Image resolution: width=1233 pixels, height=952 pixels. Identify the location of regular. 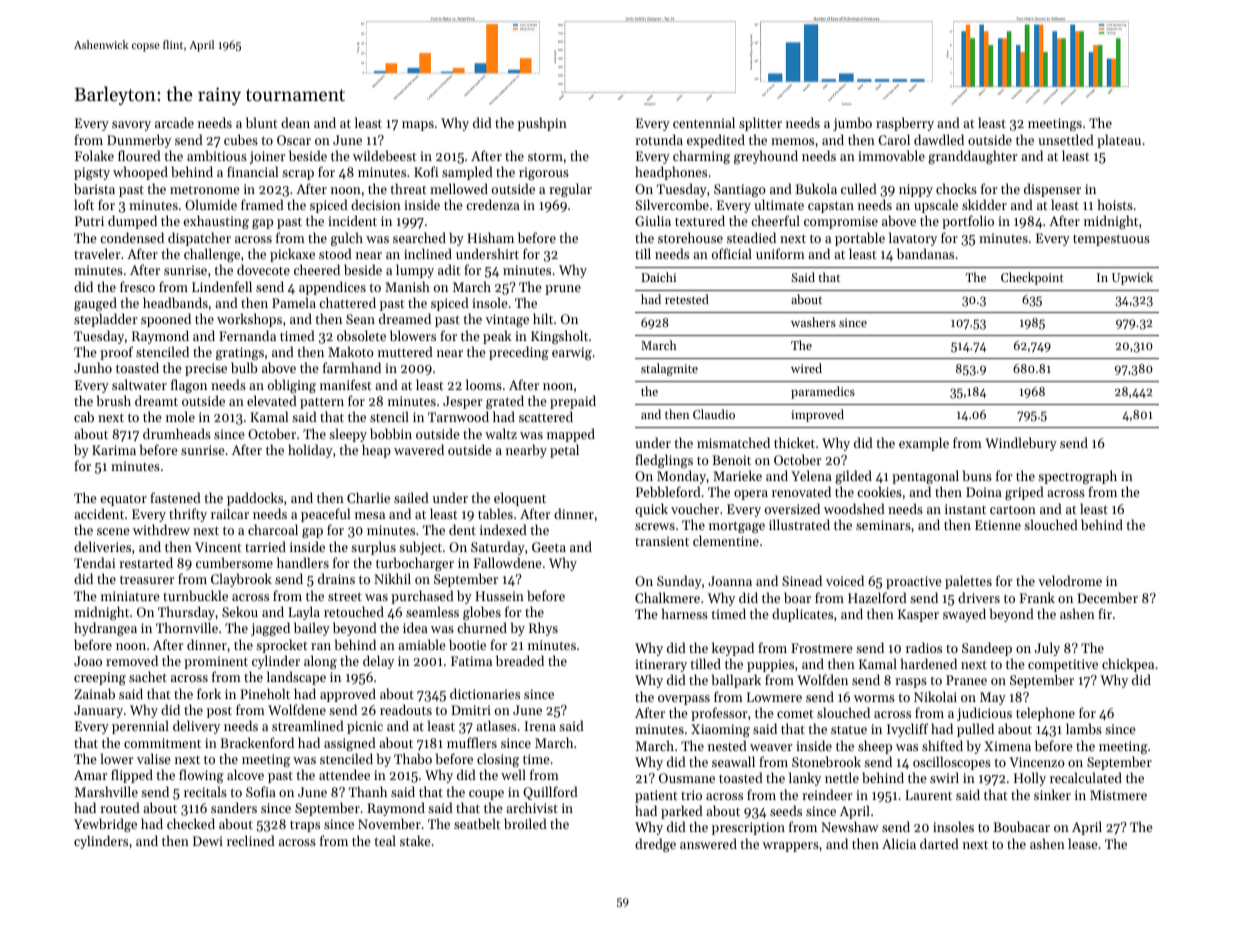
(570, 190).
